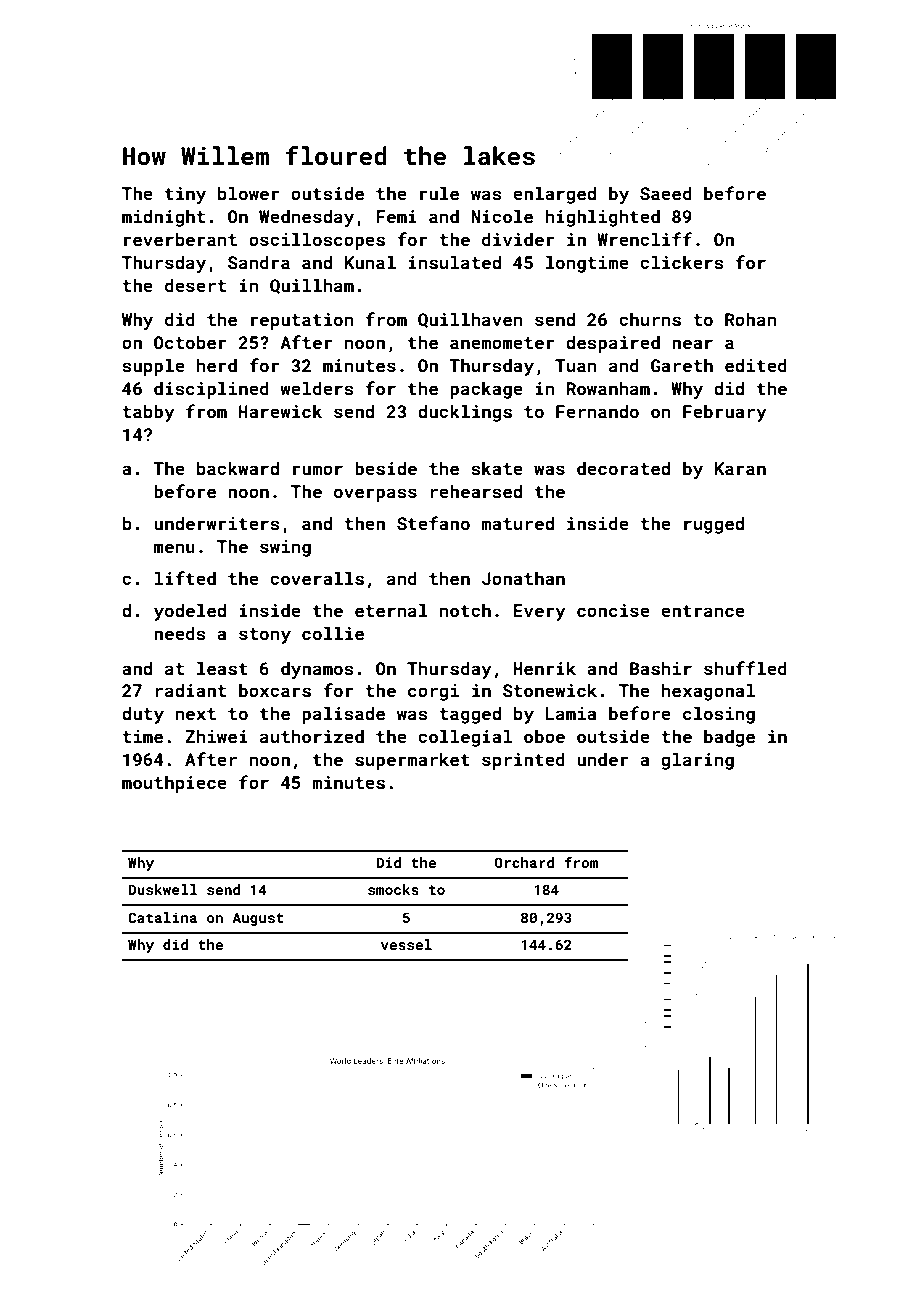 Image resolution: width=924 pixels, height=1311 pixels. What do you see at coordinates (470, 320) in the document?
I see `Quillhaven` at bounding box center [470, 320].
